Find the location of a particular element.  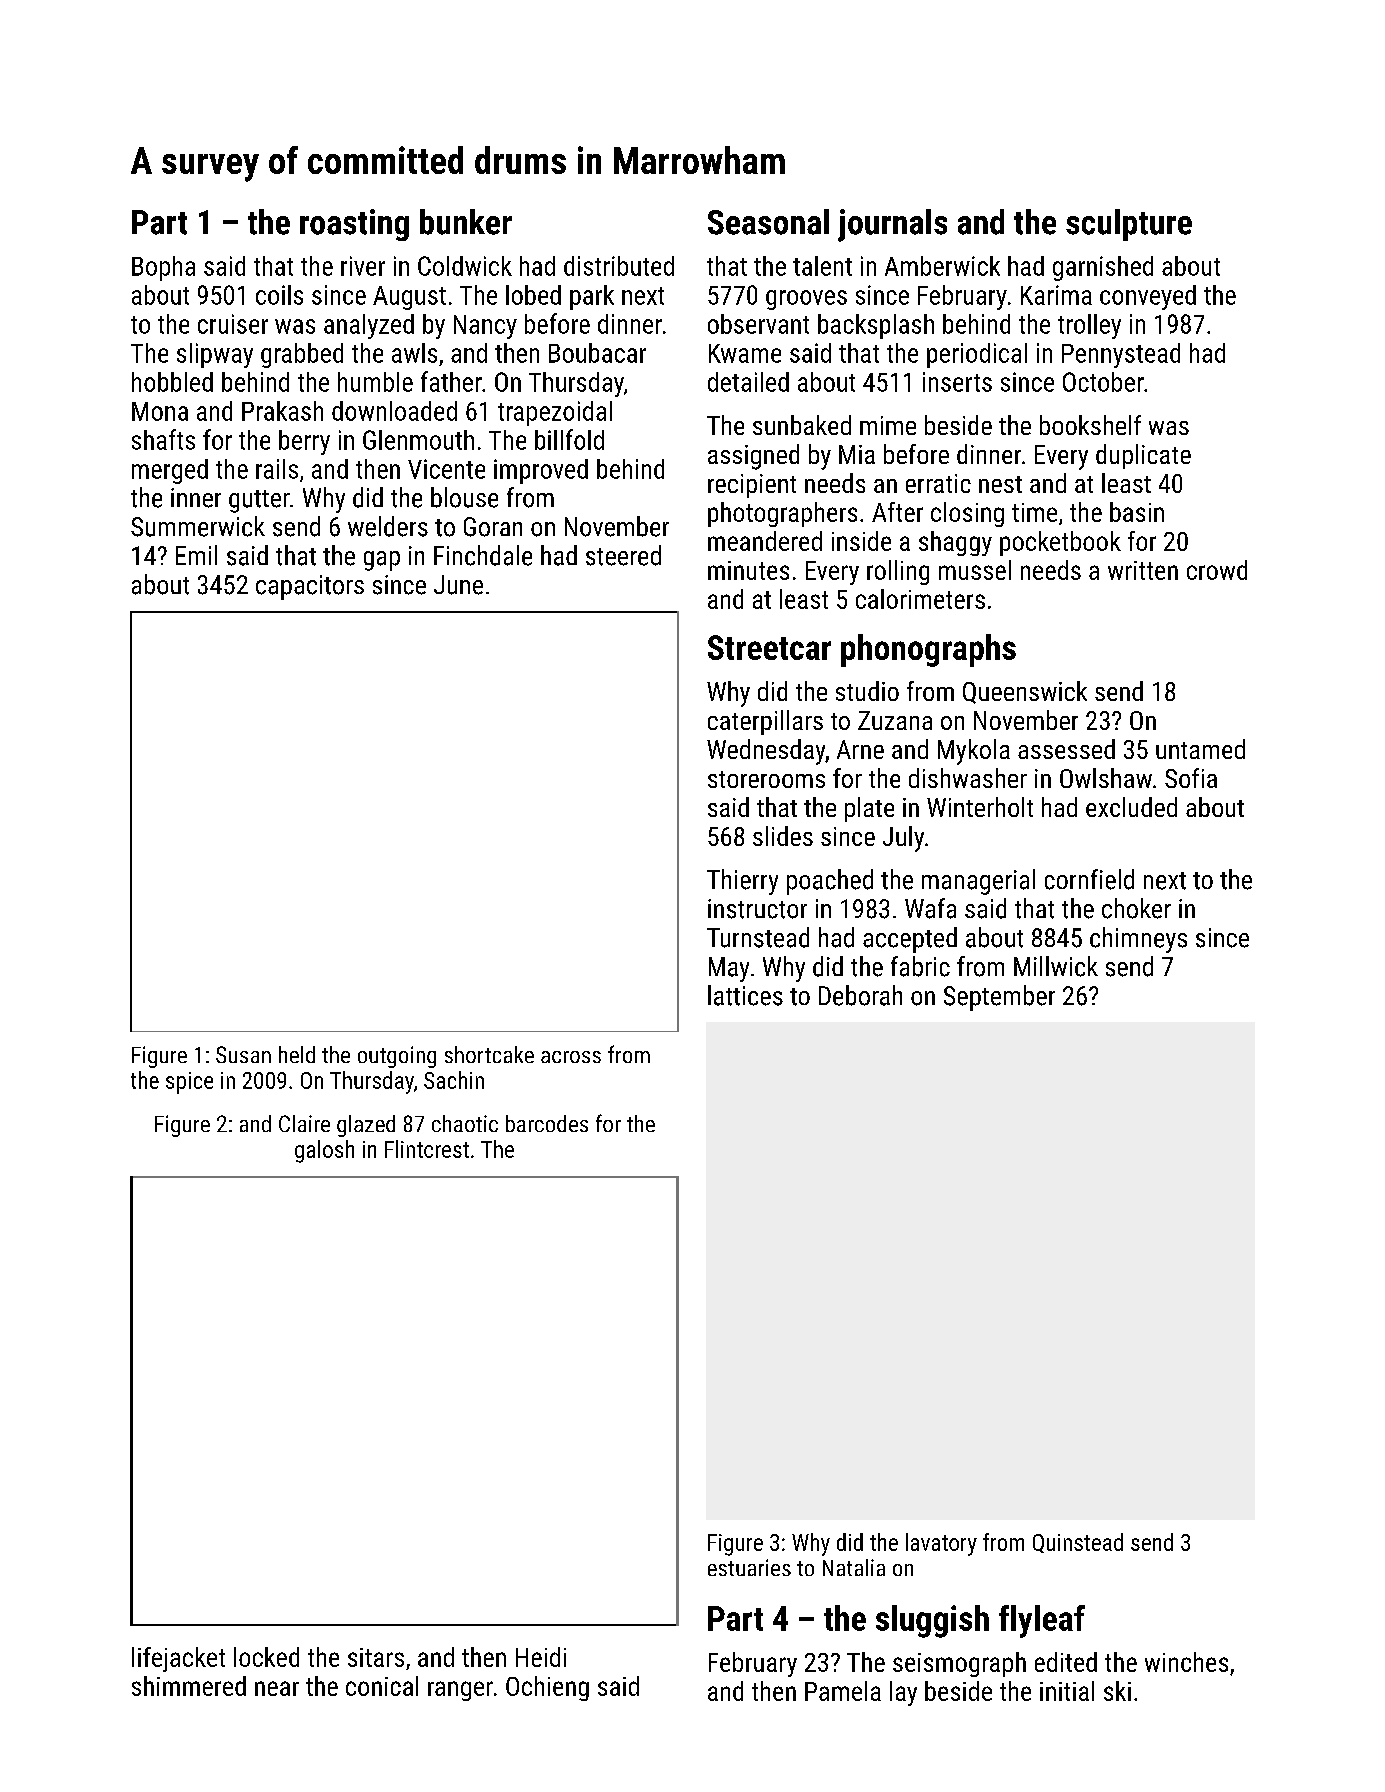

Ochieng is located at coordinates (547, 1688).
